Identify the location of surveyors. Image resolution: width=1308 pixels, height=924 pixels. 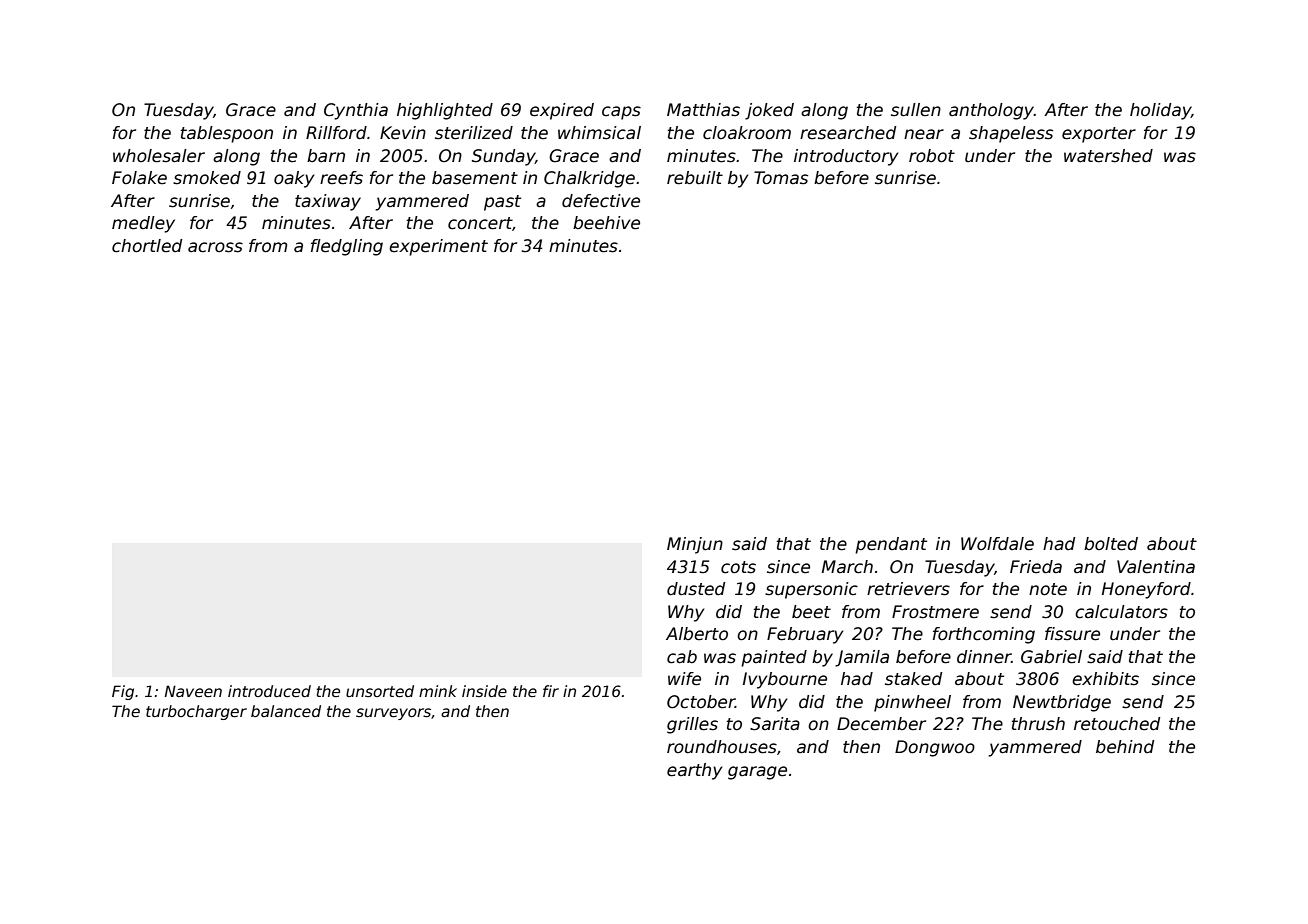
(393, 714).
